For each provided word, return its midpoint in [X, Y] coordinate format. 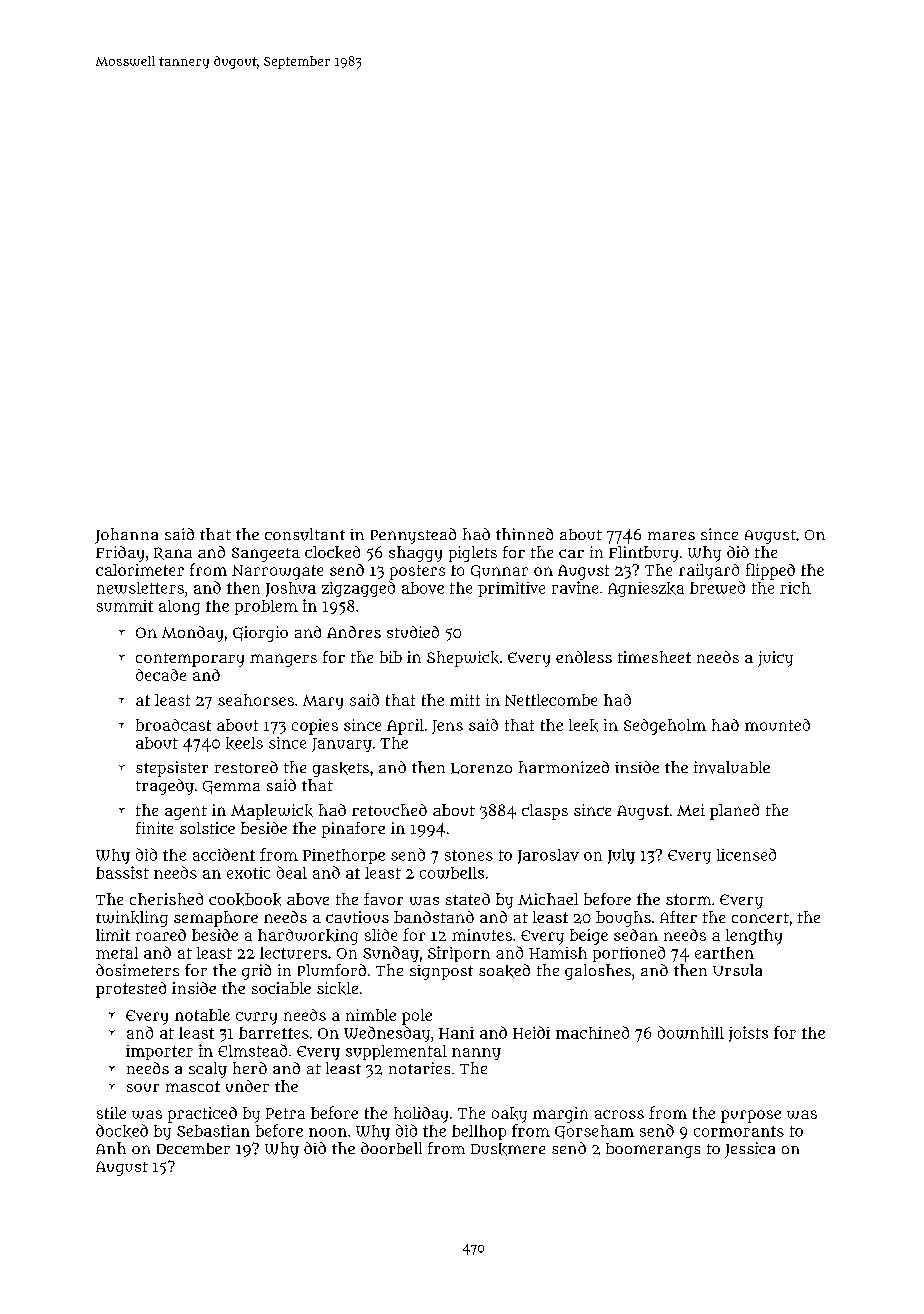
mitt [465, 700]
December [193, 1148]
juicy [775, 659]
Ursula [737, 970]
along [179, 607]
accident [224, 854]
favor [383, 899]
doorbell [391, 1148]
